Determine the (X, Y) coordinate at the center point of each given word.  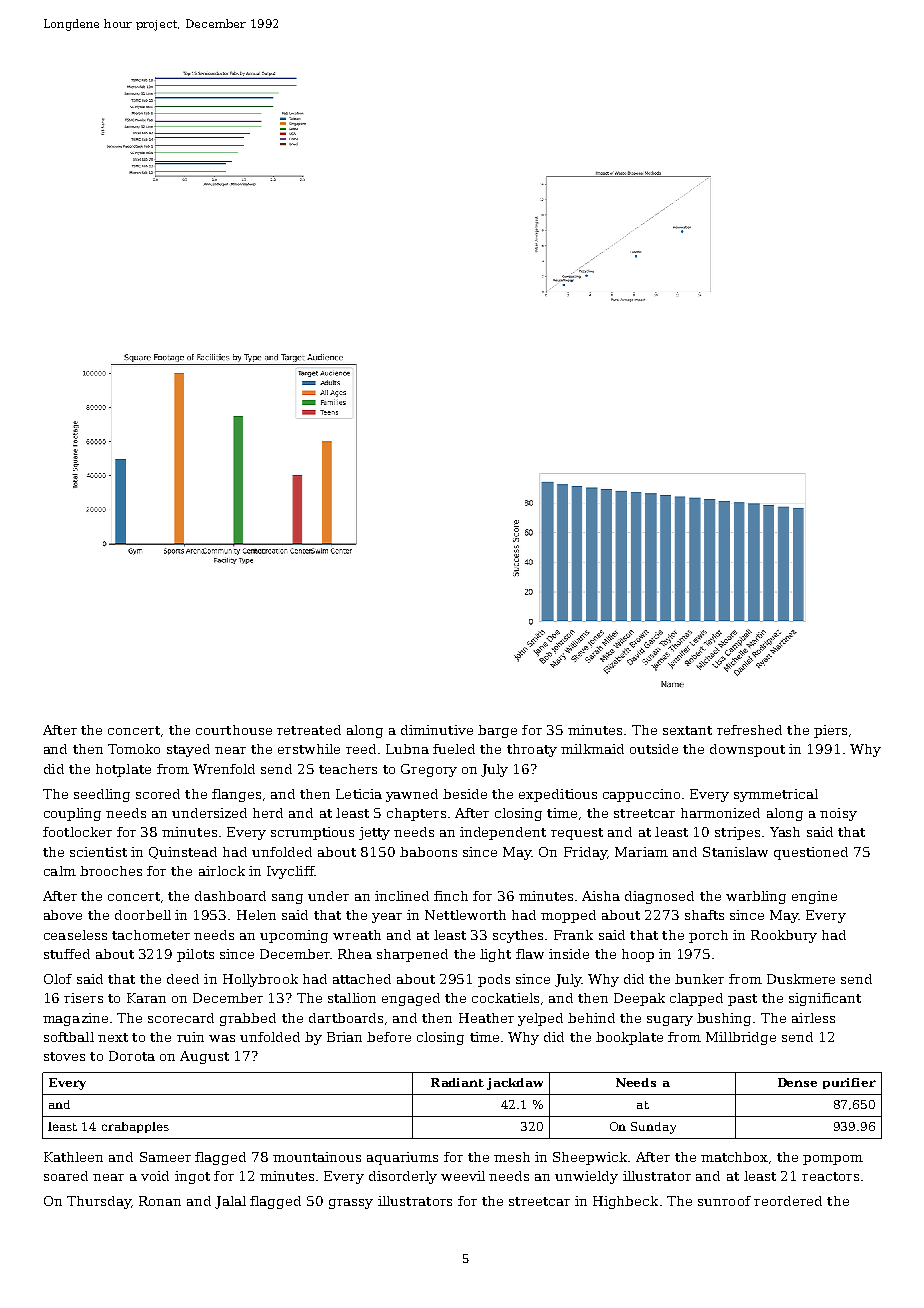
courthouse (234, 730)
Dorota (132, 1056)
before (389, 1037)
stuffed (67, 954)
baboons (428, 852)
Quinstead (183, 853)
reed (361, 749)
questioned (811, 853)
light (495, 955)
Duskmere (801, 979)
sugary (670, 1021)
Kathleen (73, 1157)
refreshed (749, 730)
